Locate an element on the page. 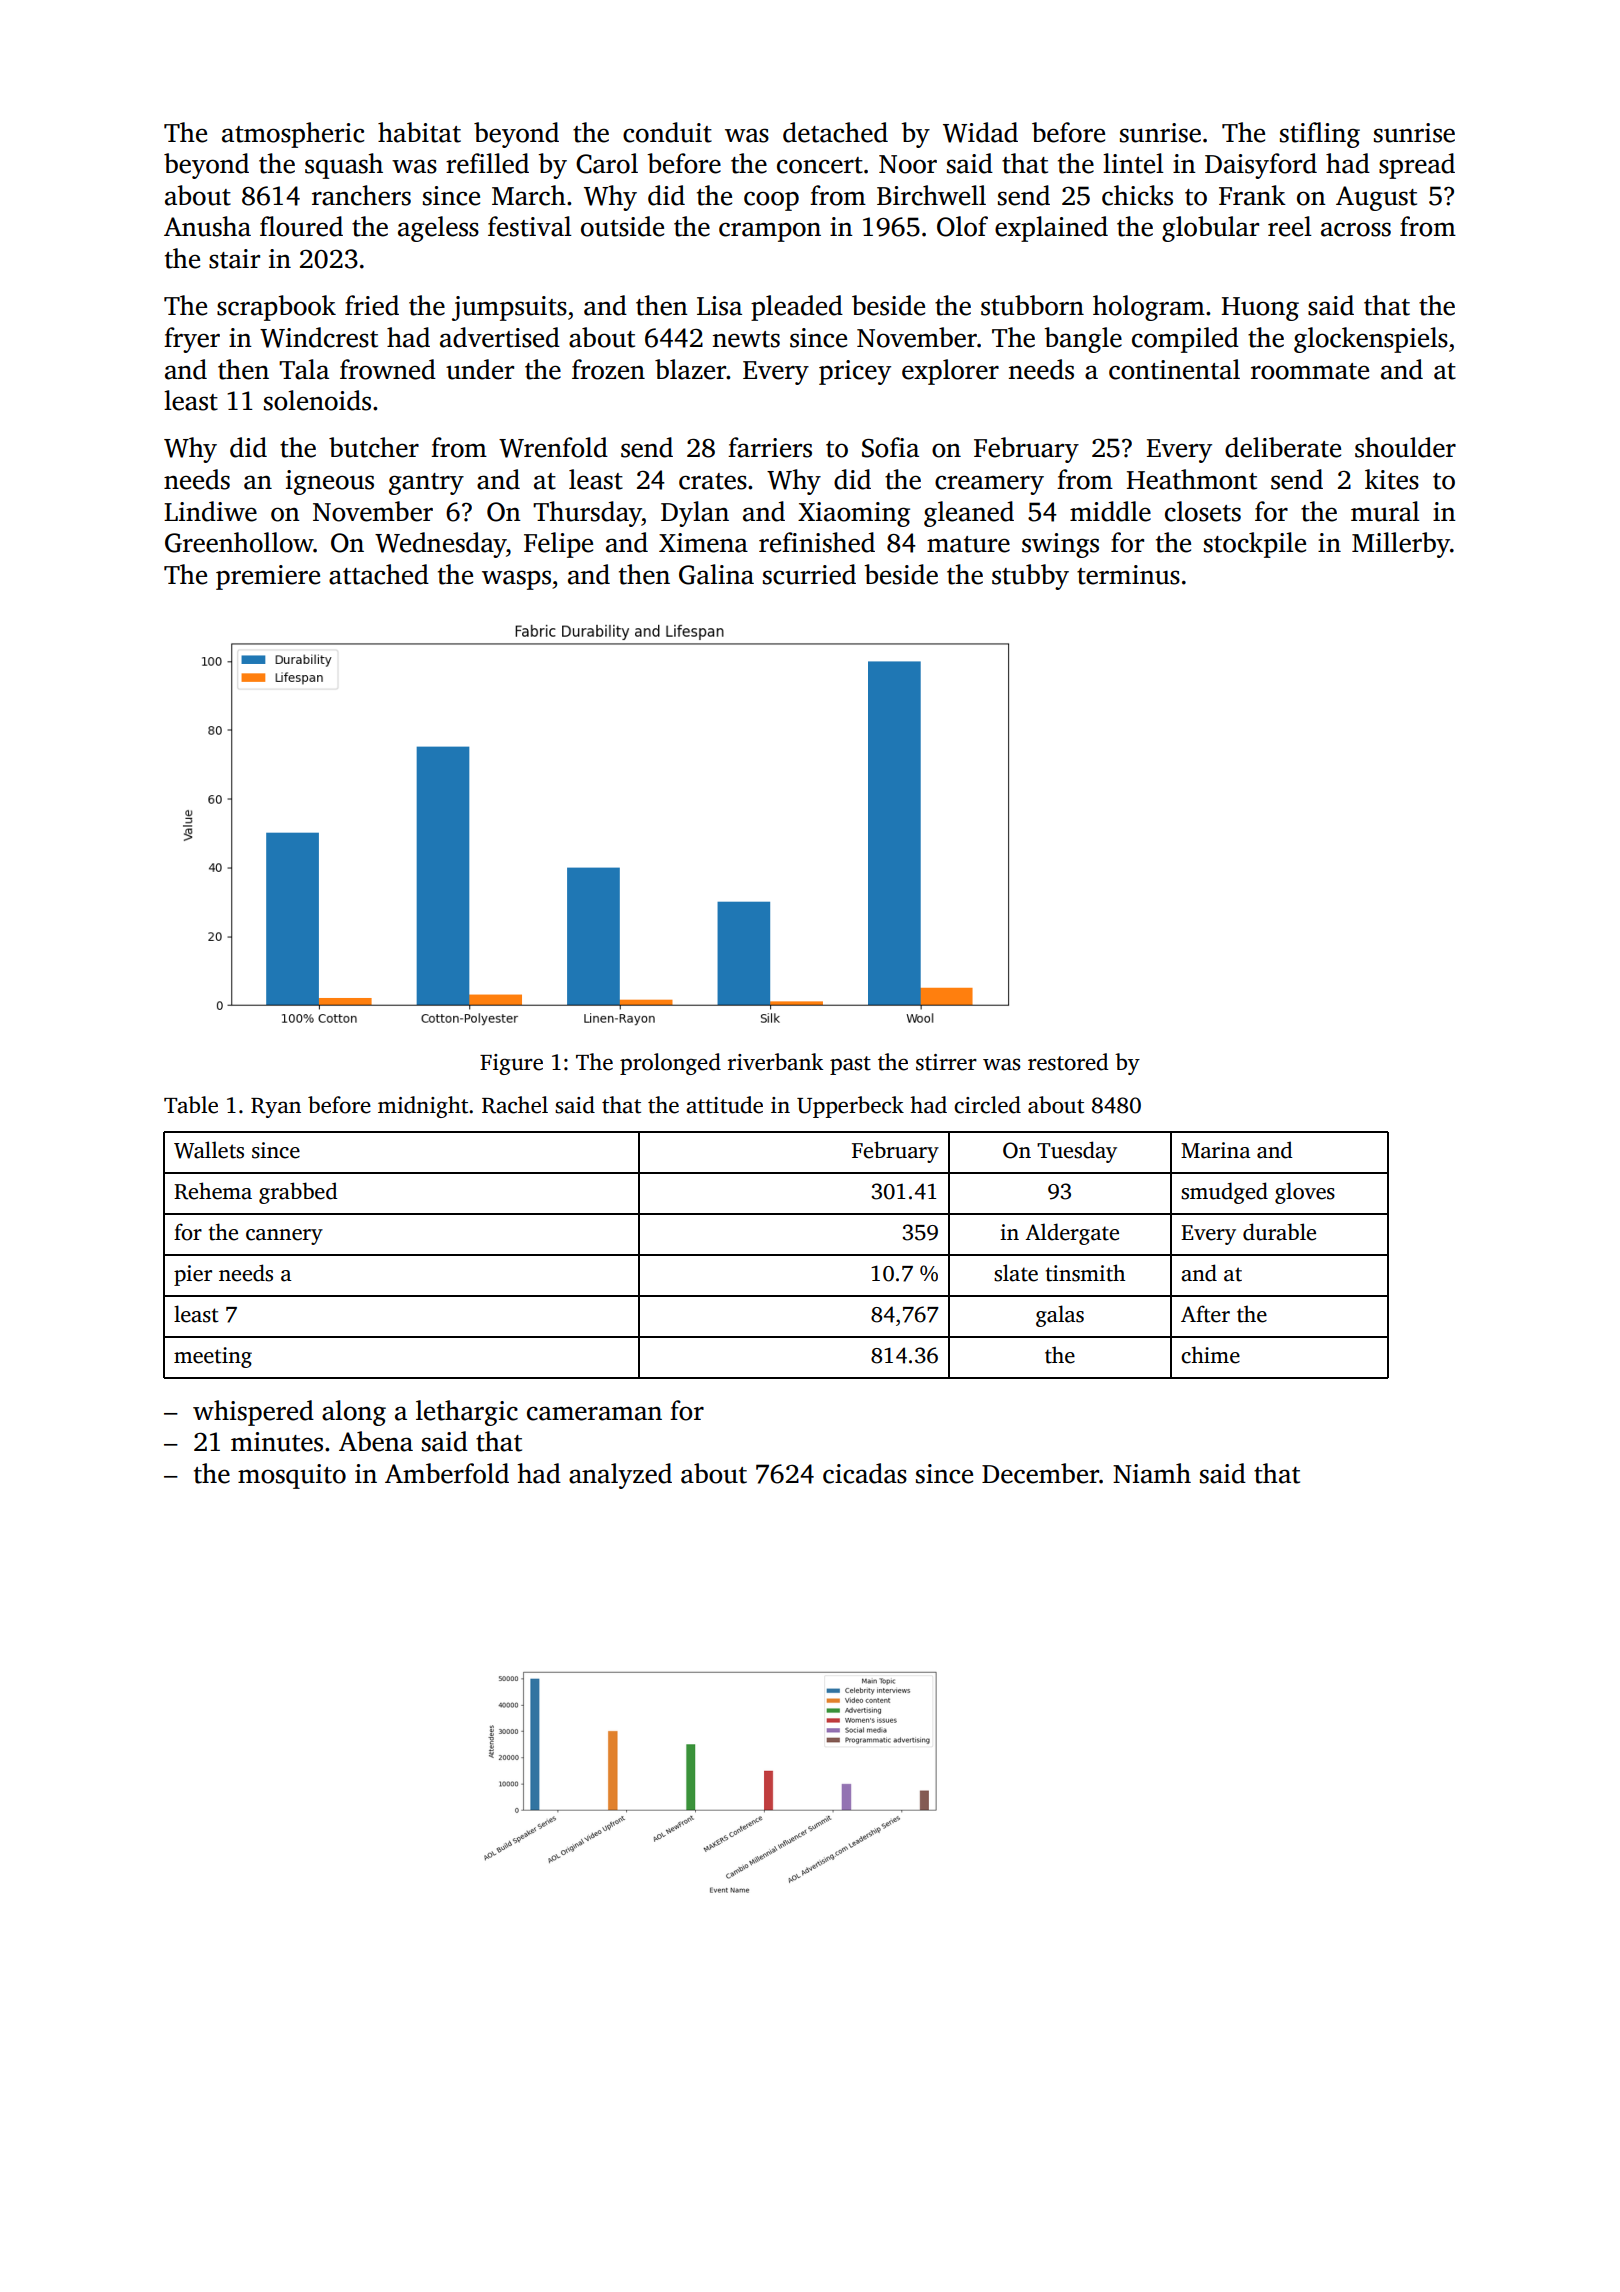 The height and width of the page is (2292, 1620). slate is located at coordinates (1016, 1273).
